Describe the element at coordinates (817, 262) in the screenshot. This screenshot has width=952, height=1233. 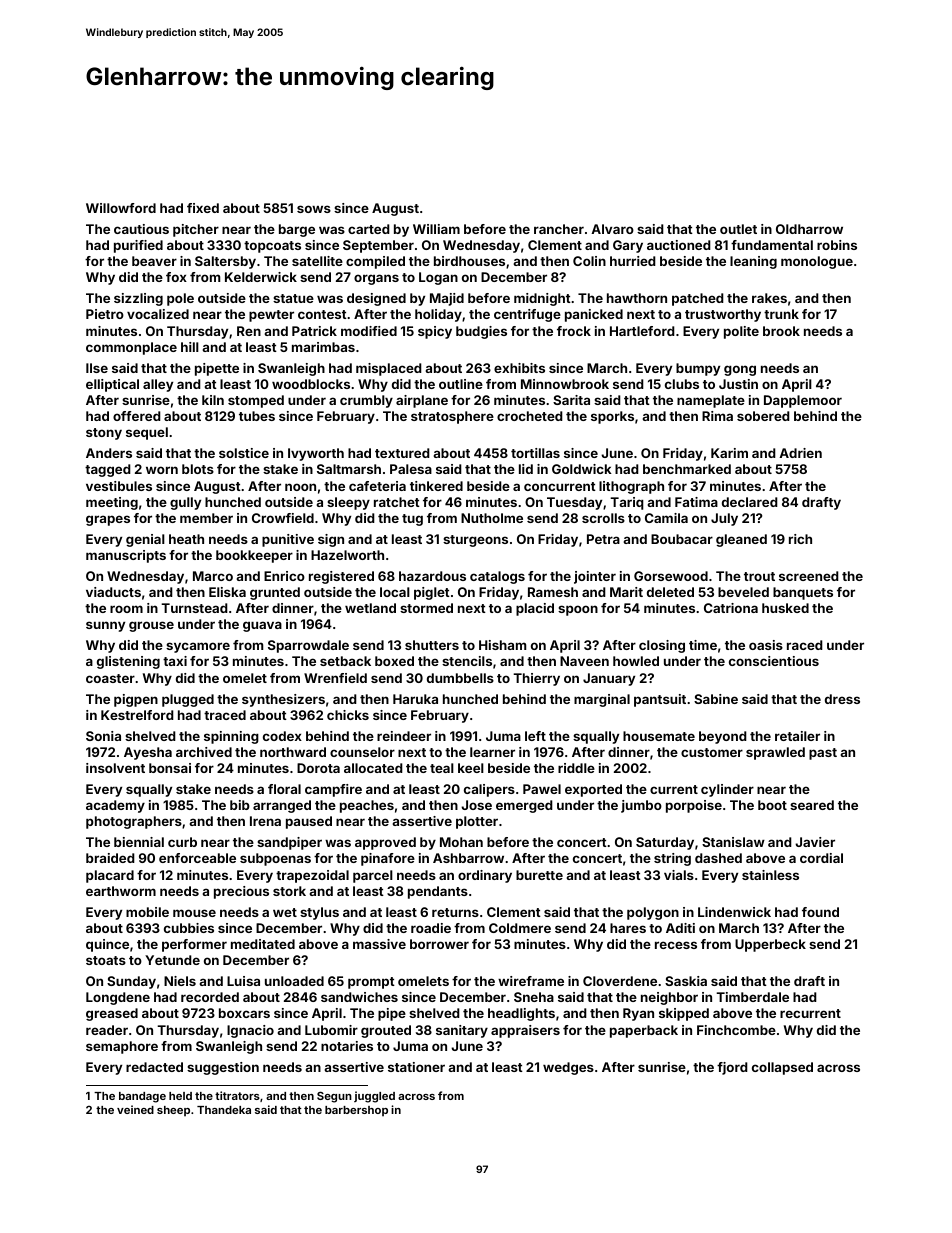
I see `monologue` at that location.
